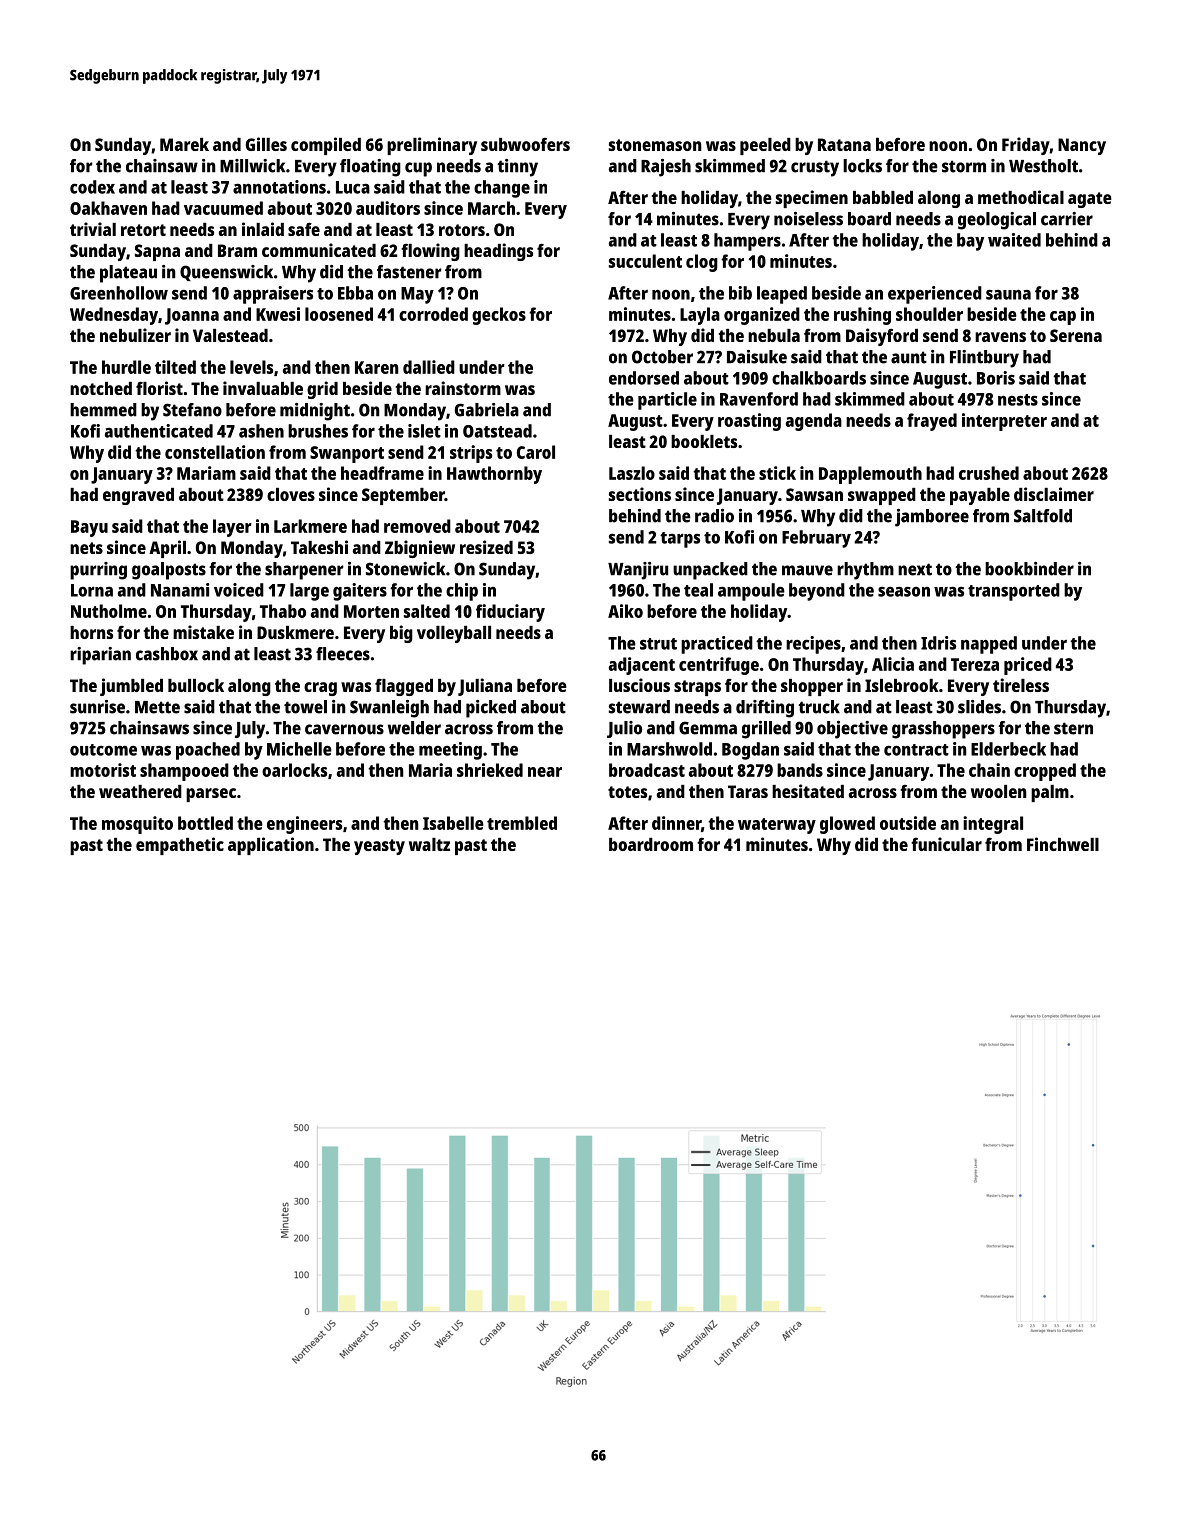  I want to click on Marek, so click(184, 144).
